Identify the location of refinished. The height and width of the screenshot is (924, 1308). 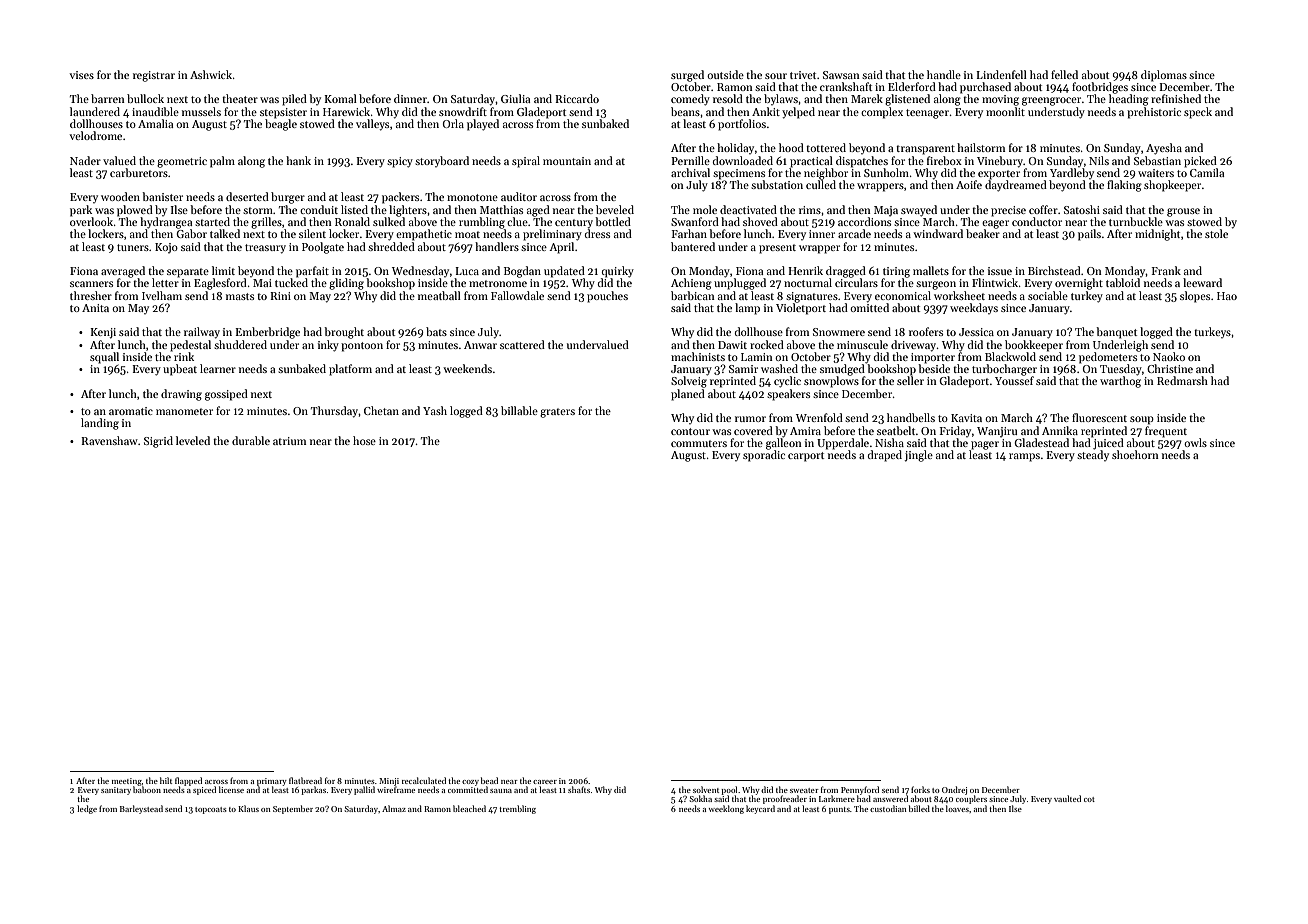
(1176, 98).
